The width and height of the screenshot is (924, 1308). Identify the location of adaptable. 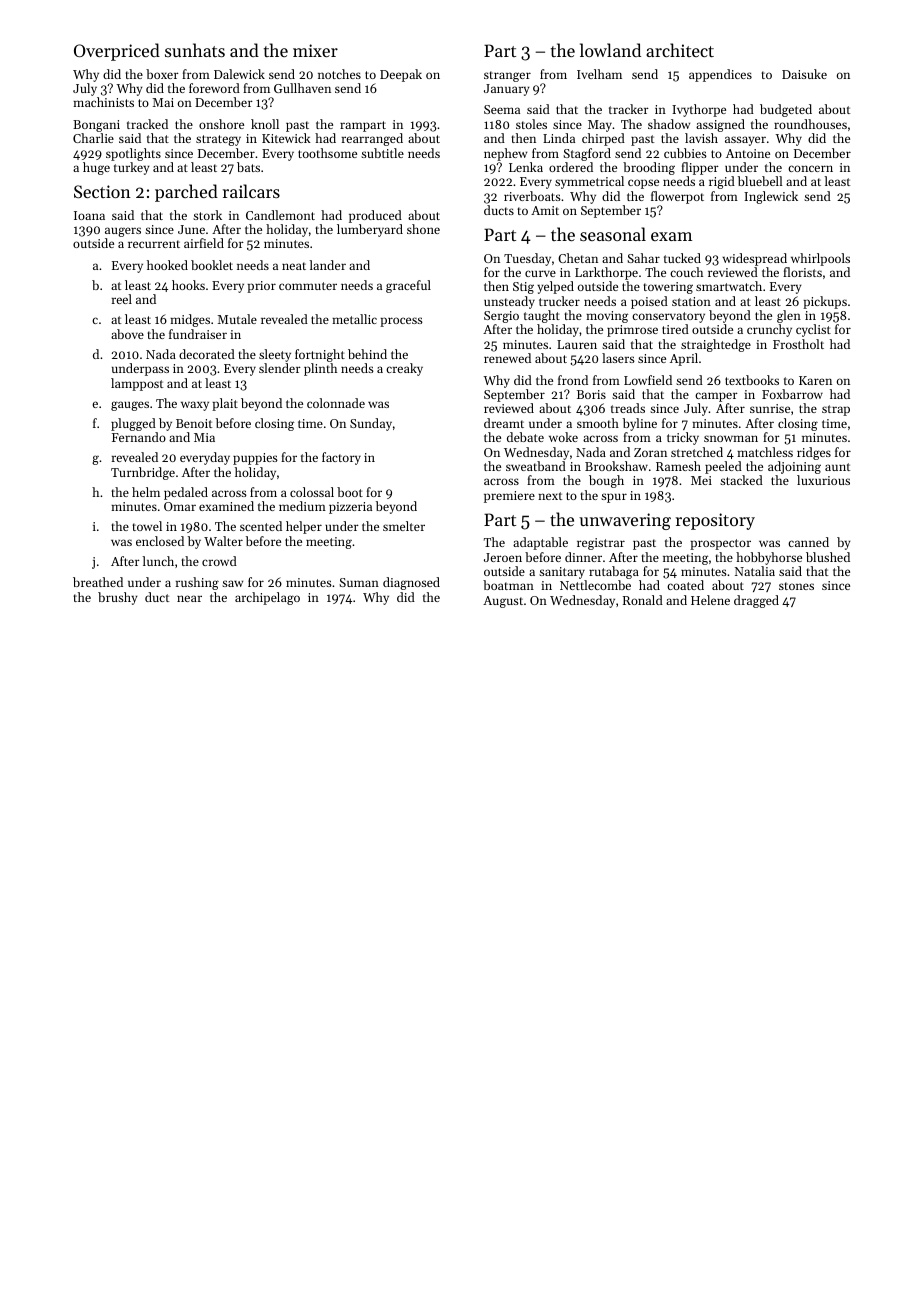
(540, 543).
